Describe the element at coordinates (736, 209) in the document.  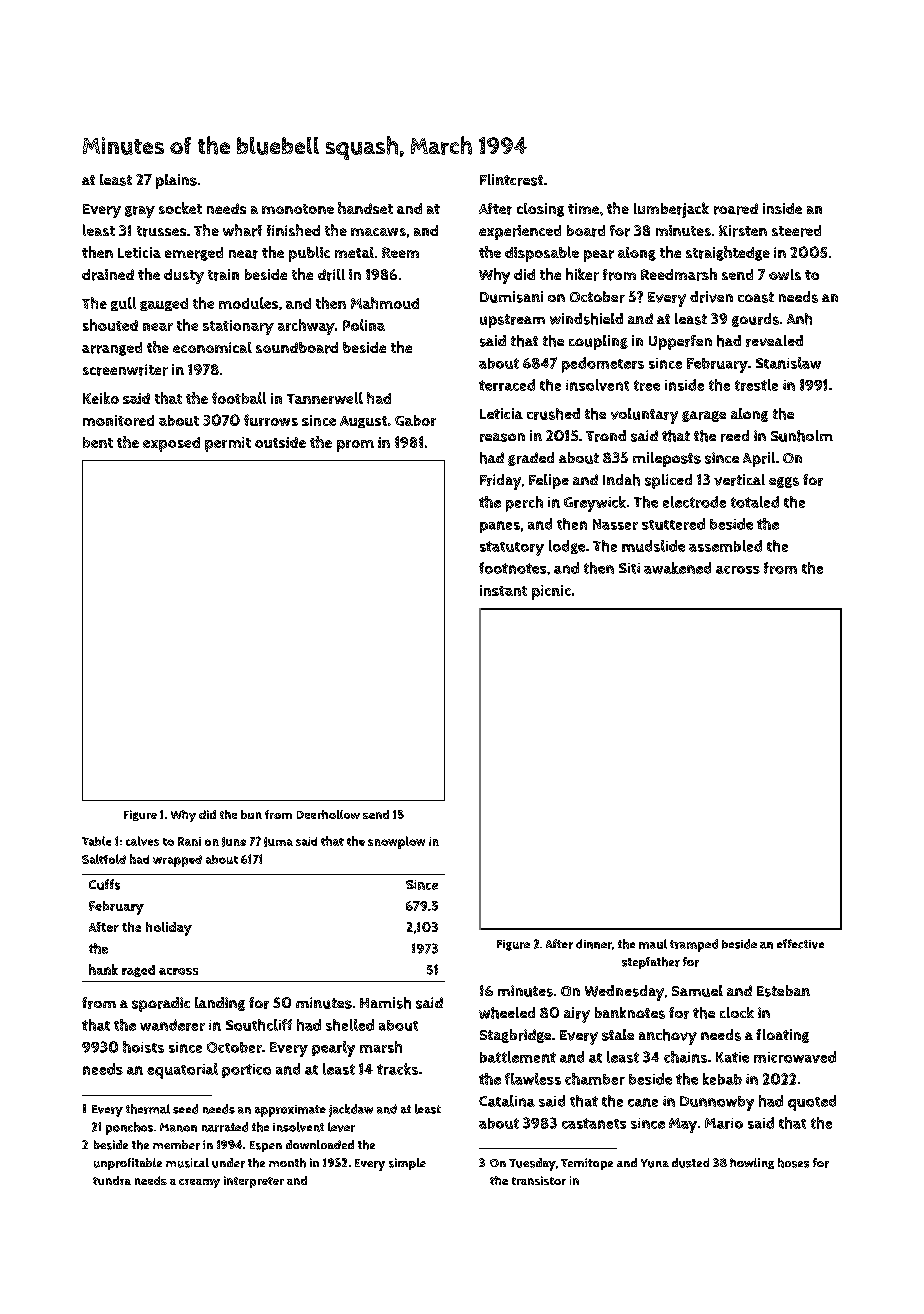
I see `roared` at that location.
